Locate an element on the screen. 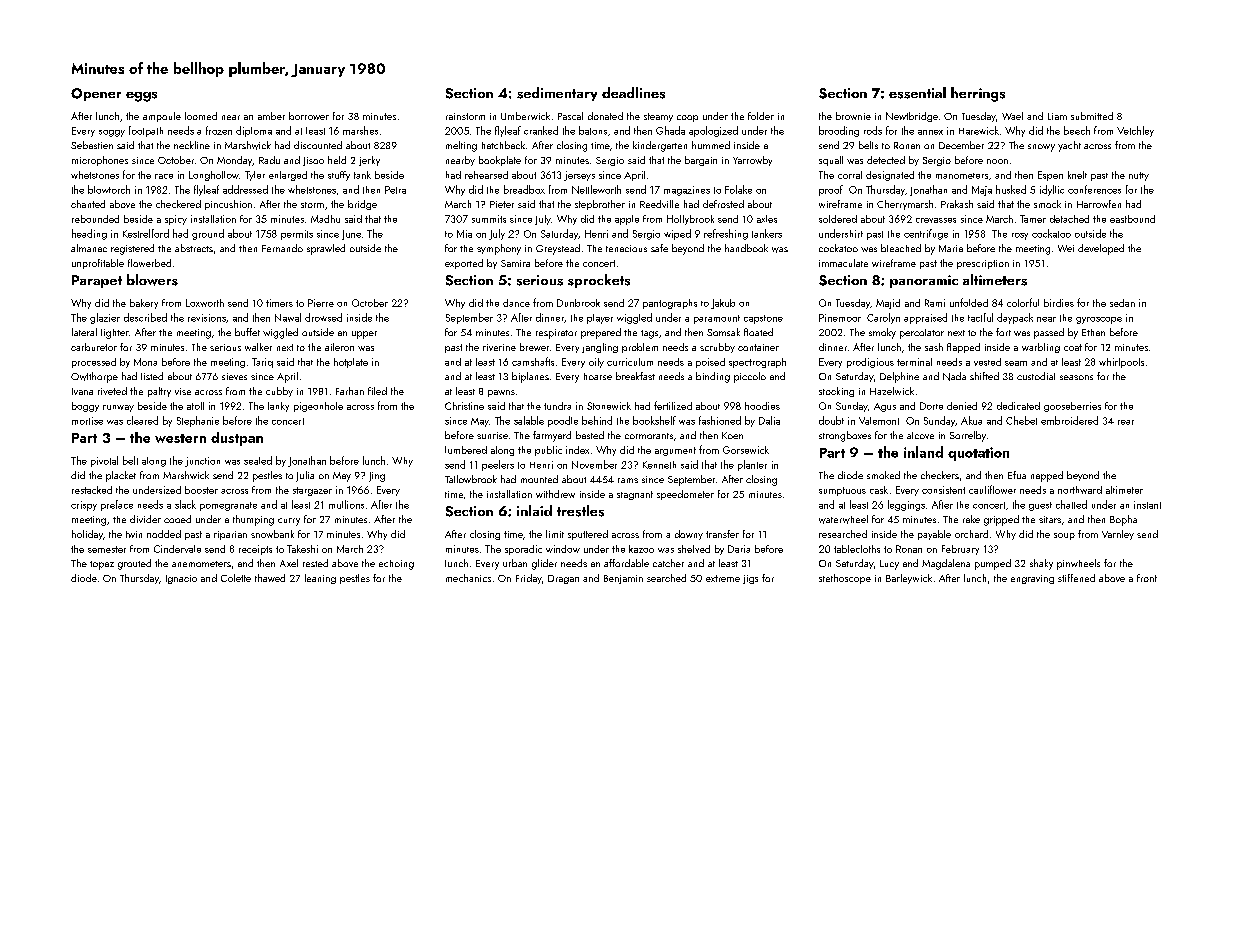 The image size is (1233, 952). Tariq is located at coordinates (262, 363).
